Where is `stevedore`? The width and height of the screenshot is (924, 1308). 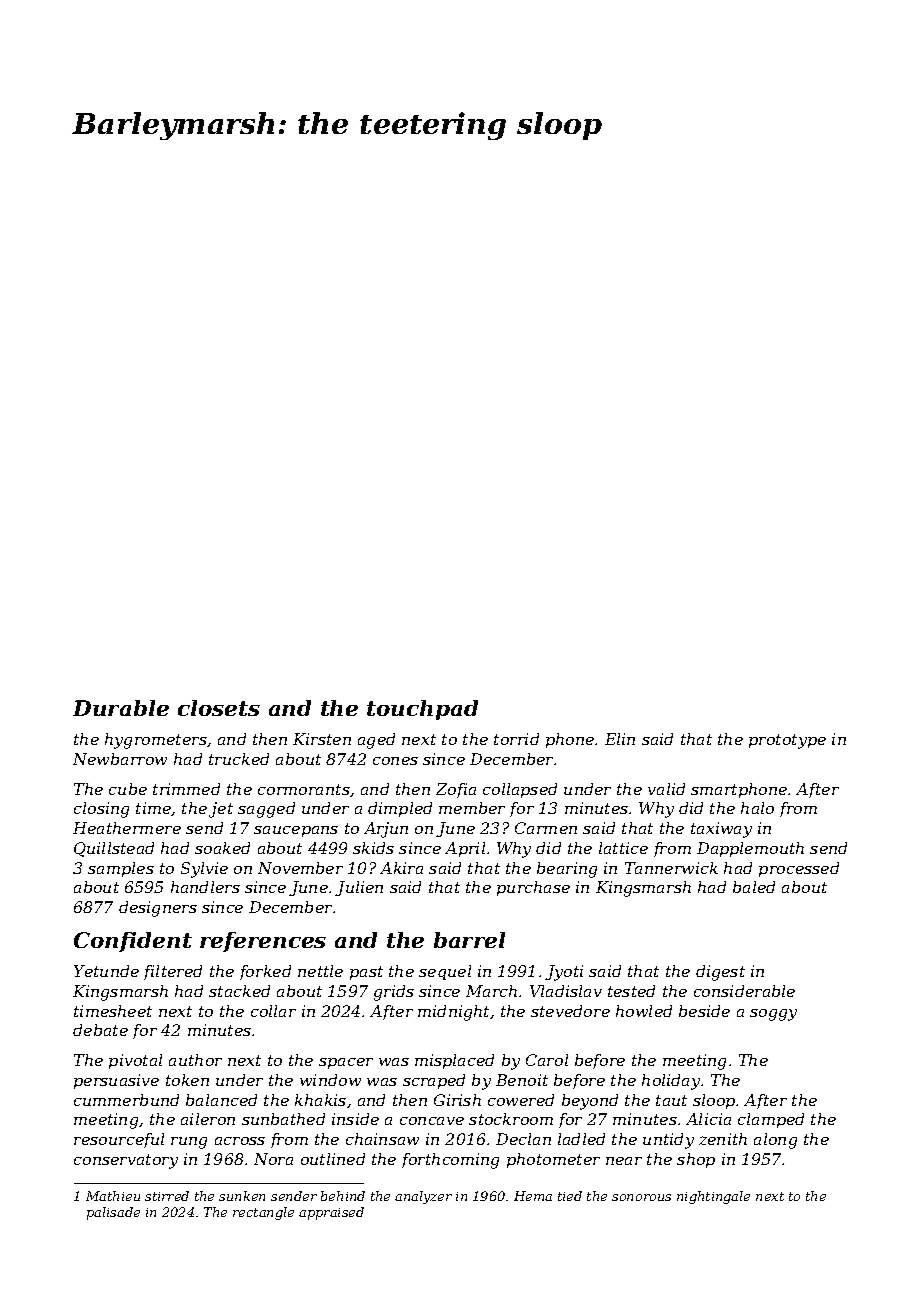 stevedore is located at coordinates (570, 1011).
